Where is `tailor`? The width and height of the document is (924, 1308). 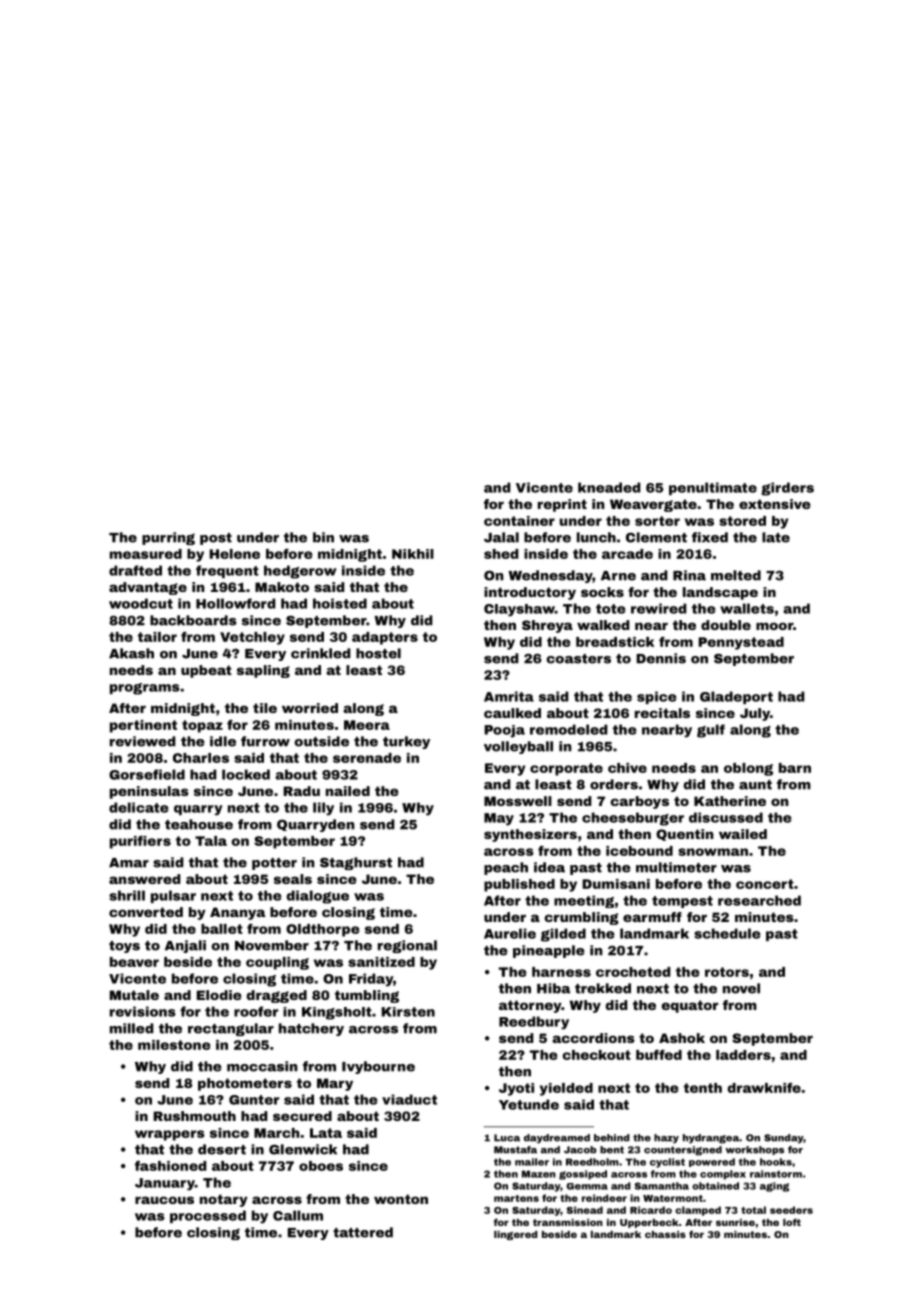
tailor is located at coordinates (157, 637).
